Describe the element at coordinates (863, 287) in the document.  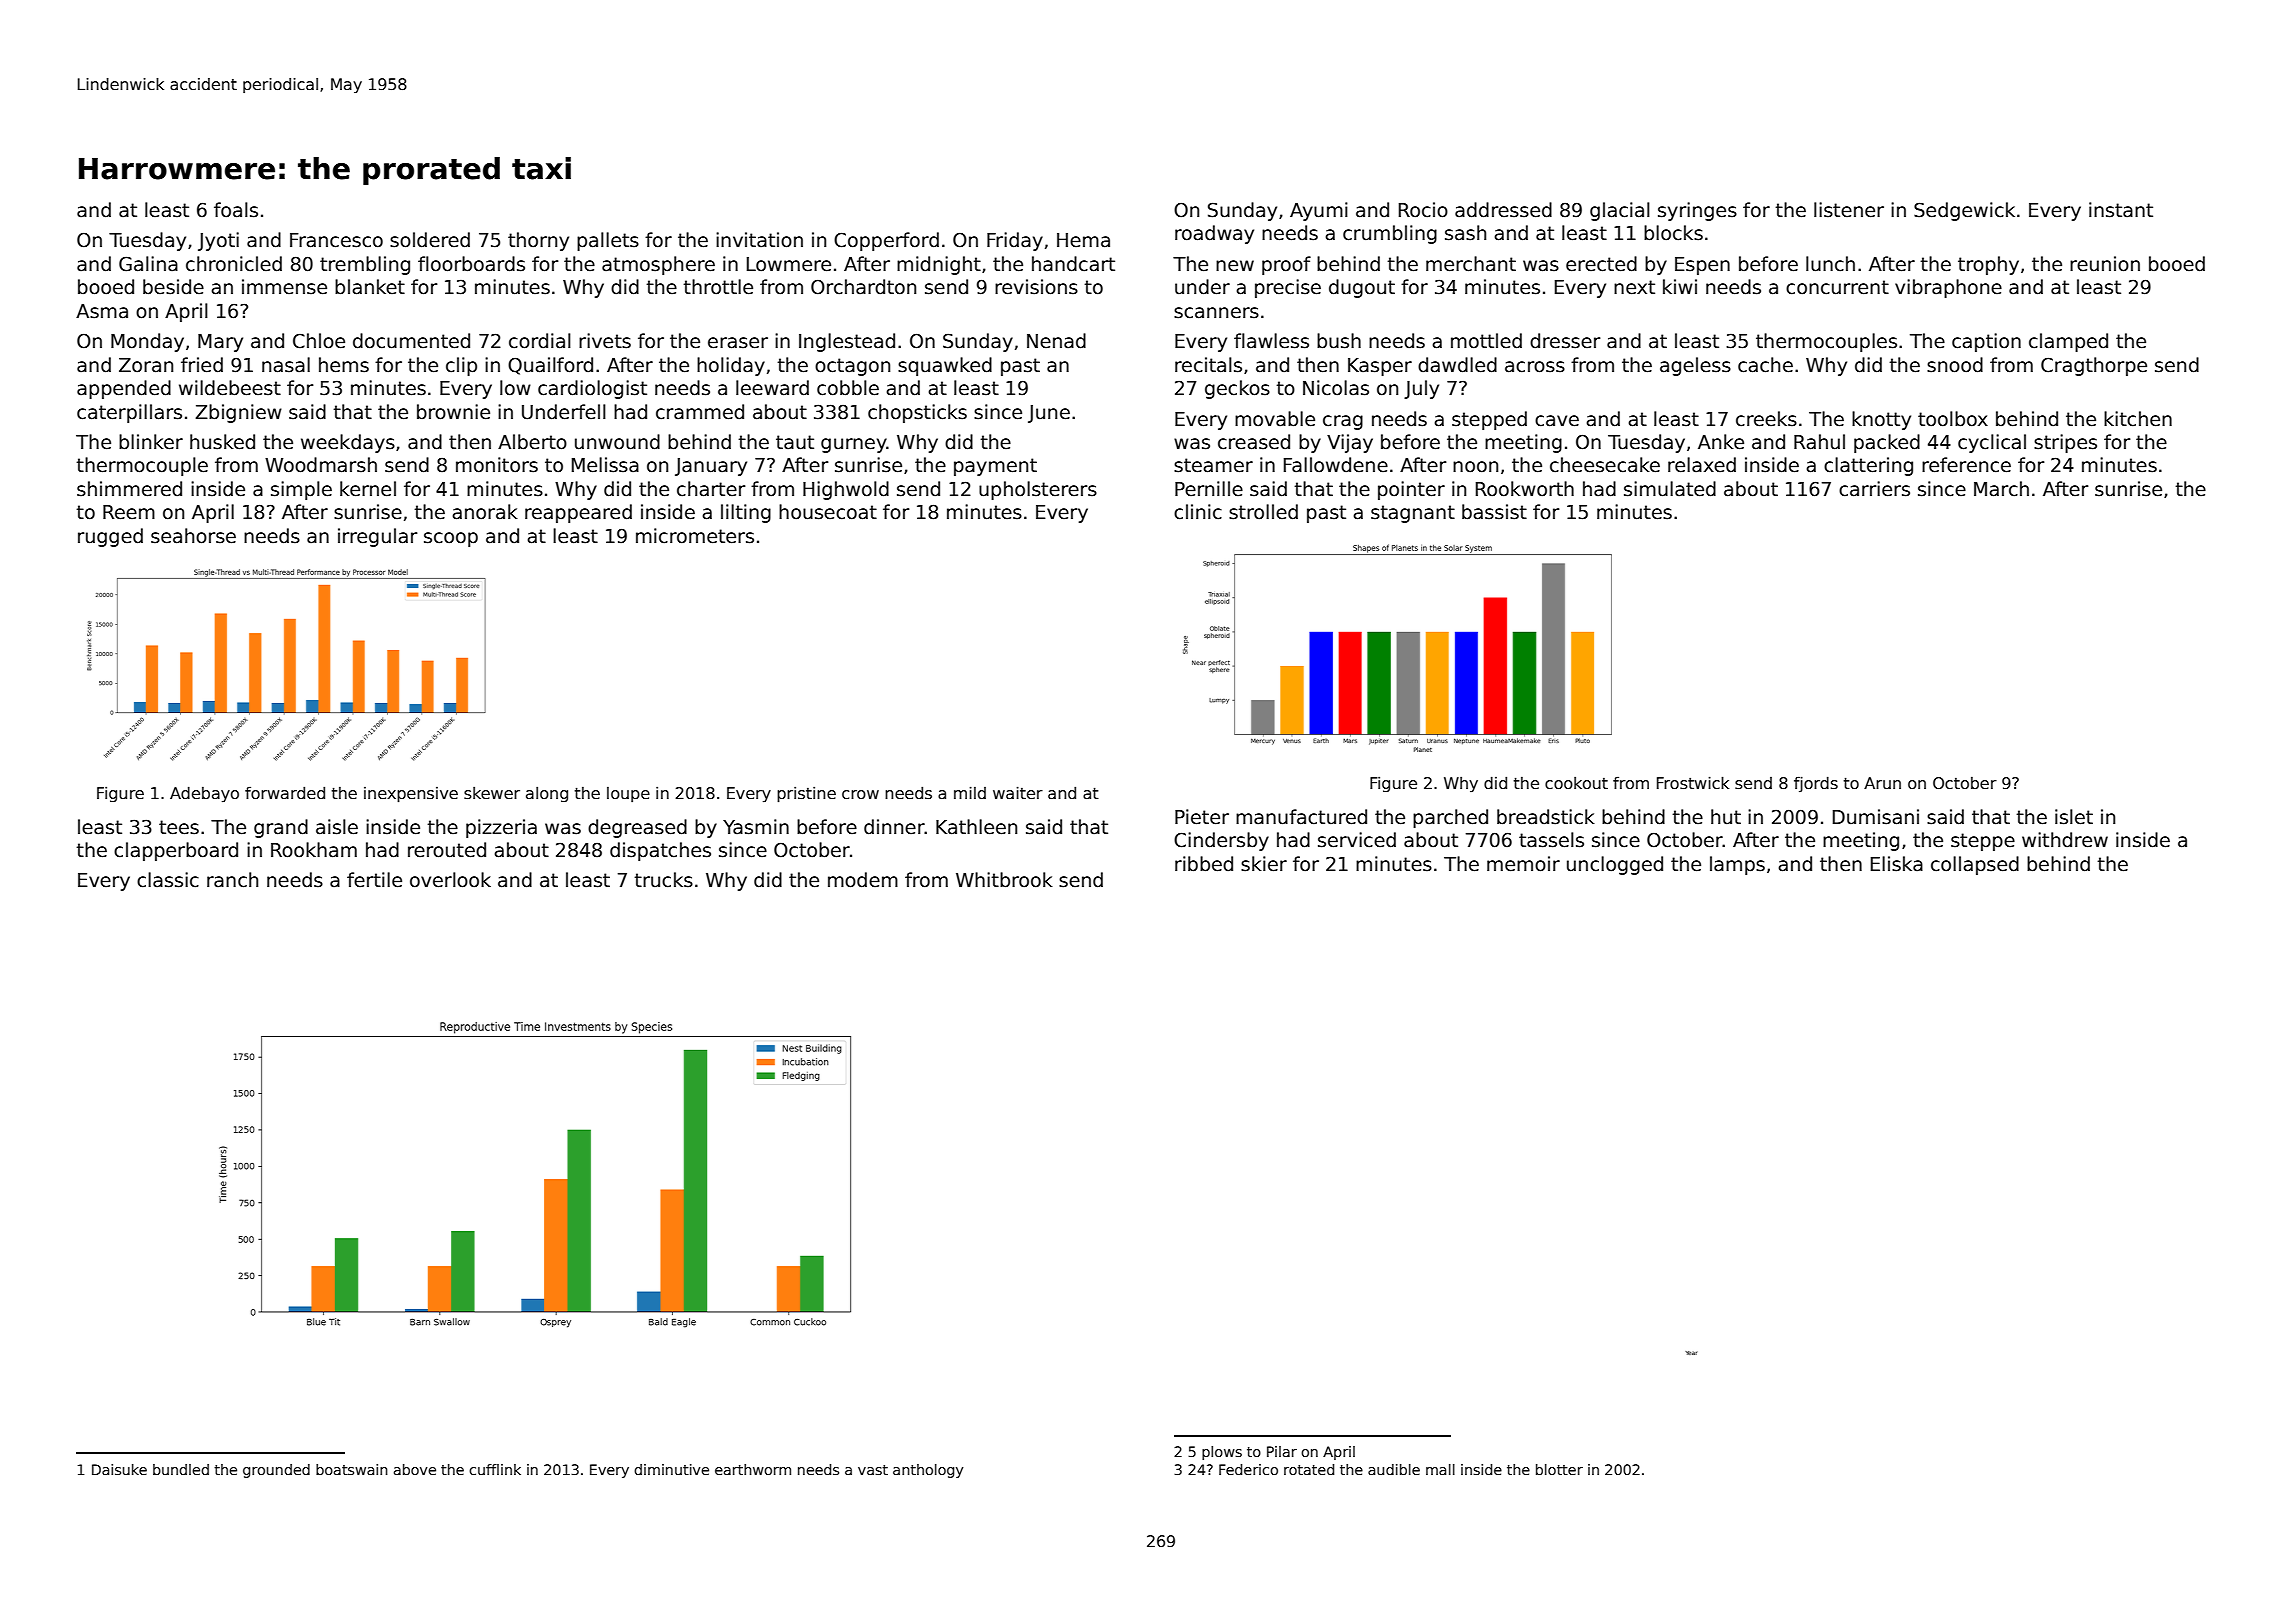
I see `Orchardton` at that location.
